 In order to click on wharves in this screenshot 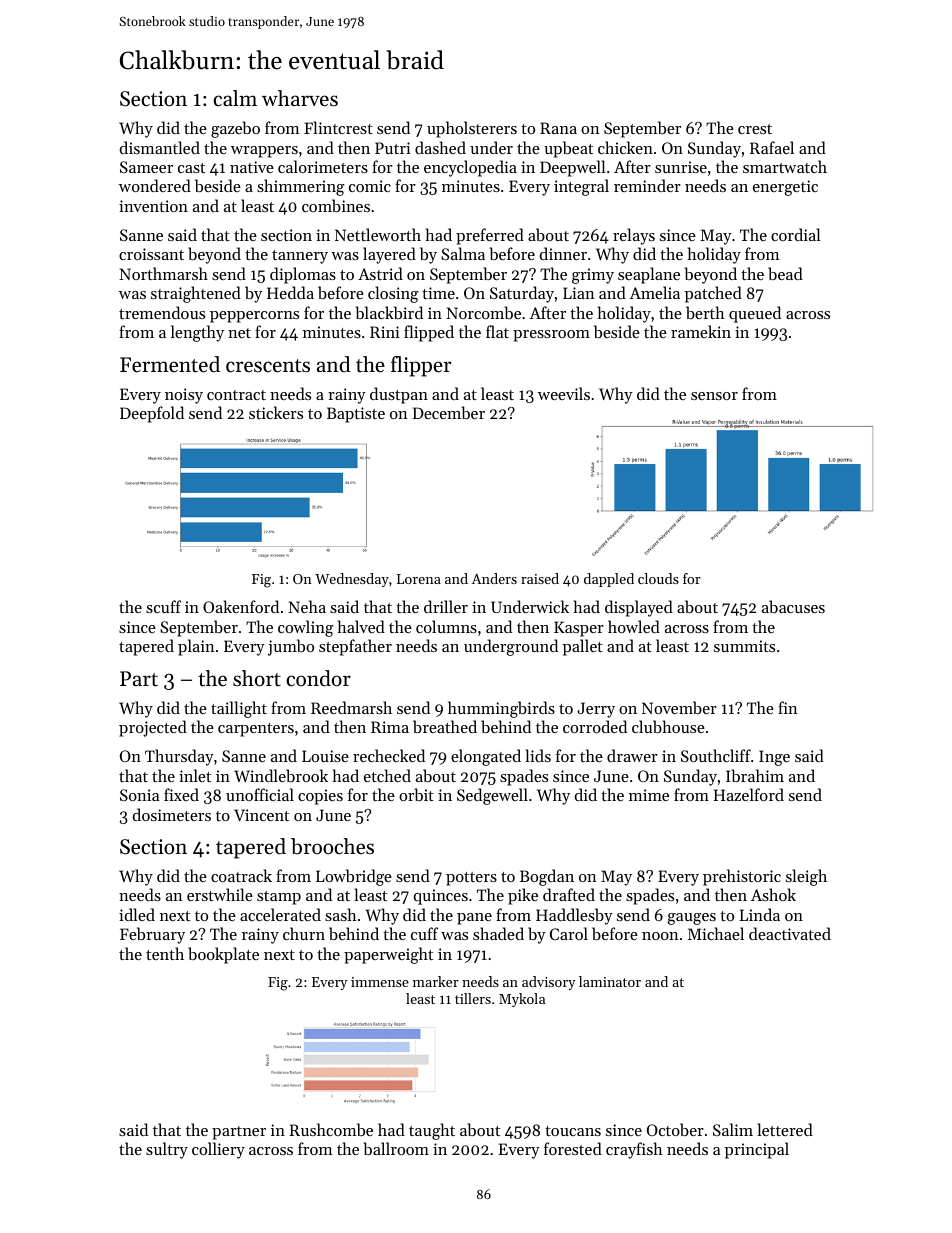, I will do `click(300, 98)`.
